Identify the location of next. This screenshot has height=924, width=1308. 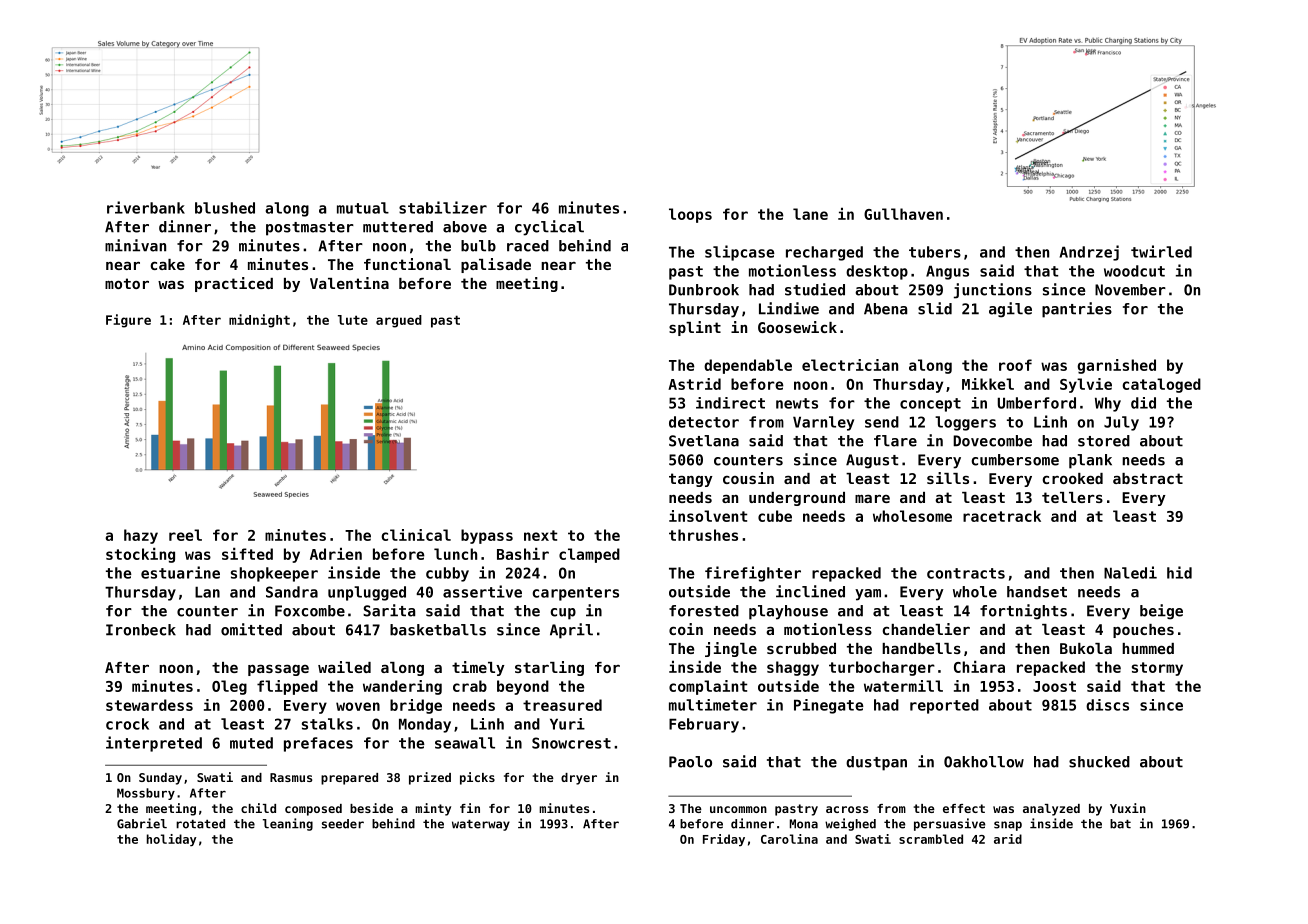
(540, 535).
